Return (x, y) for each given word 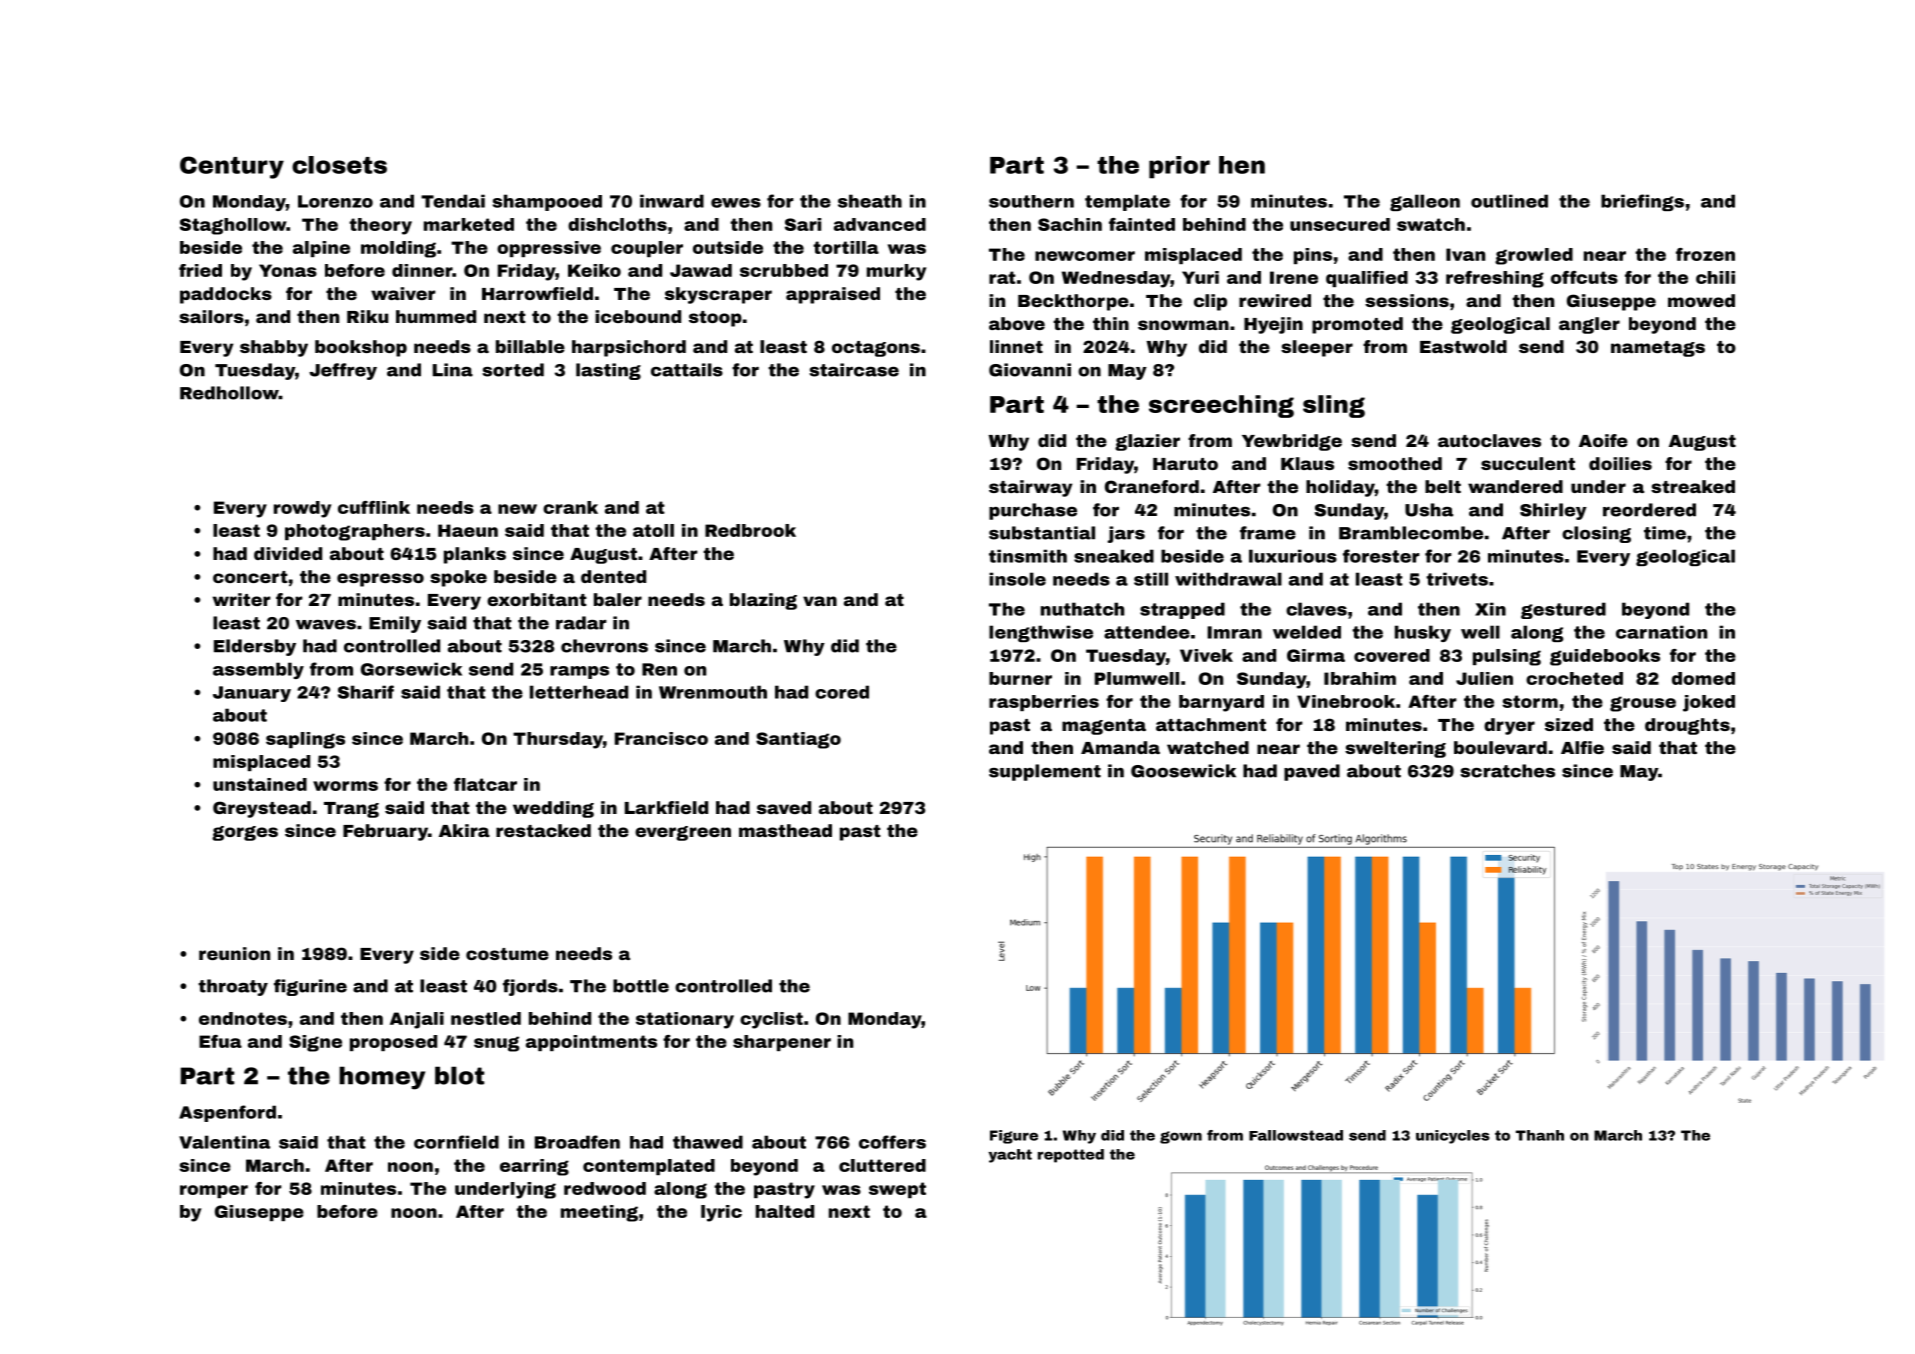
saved (784, 807)
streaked (1693, 486)
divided (288, 553)
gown (1181, 1137)
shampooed (547, 202)
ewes (736, 203)
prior (1179, 167)
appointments (591, 1043)
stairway (1030, 488)
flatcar (485, 784)
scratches (1507, 771)
